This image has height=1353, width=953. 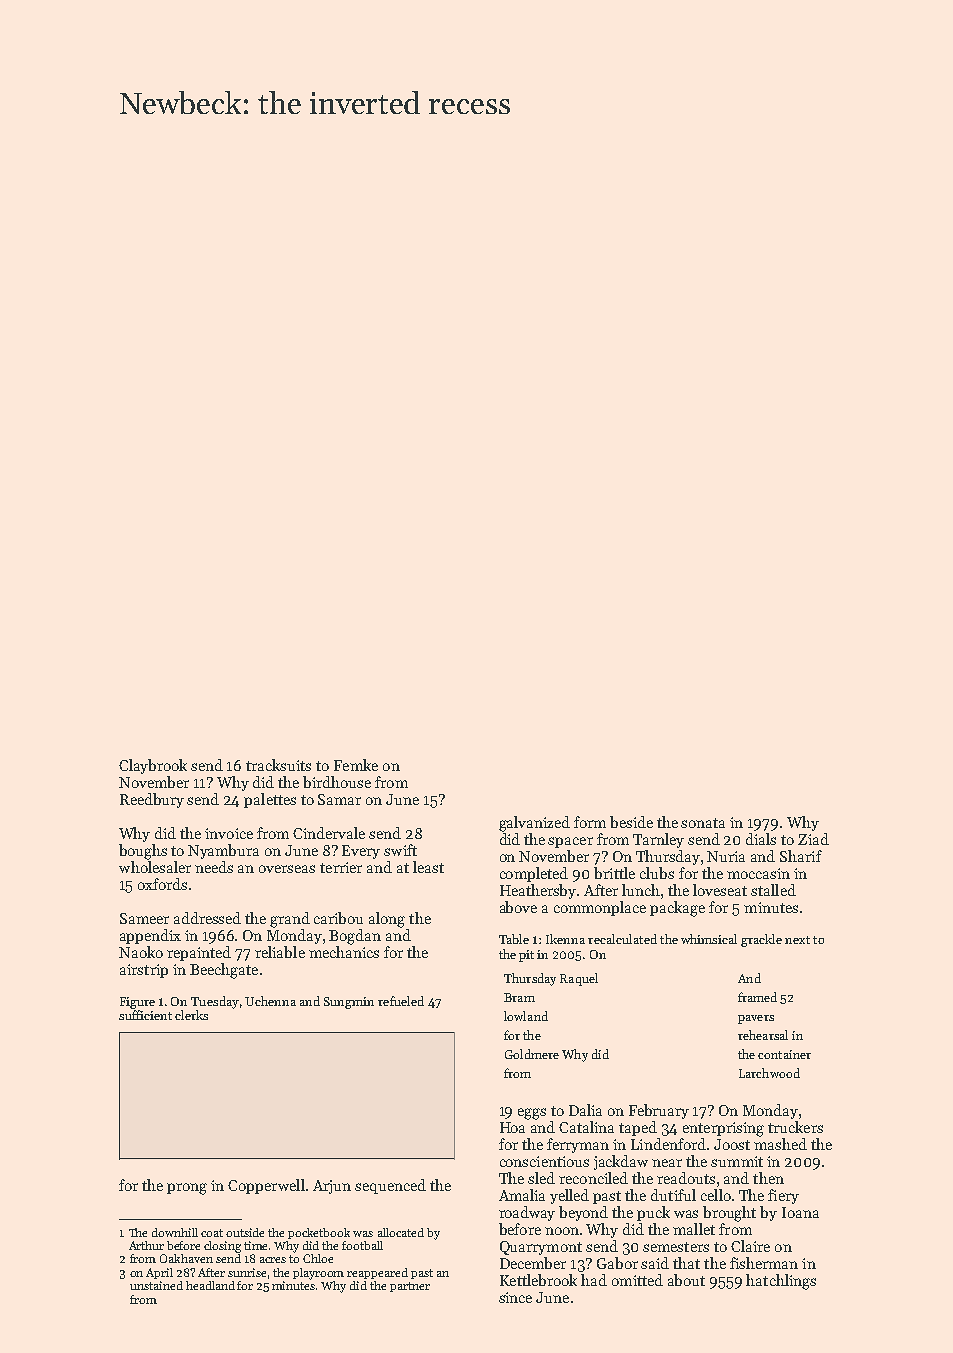 What do you see at coordinates (153, 766) in the image?
I see `Claybrook` at bounding box center [153, 766].
